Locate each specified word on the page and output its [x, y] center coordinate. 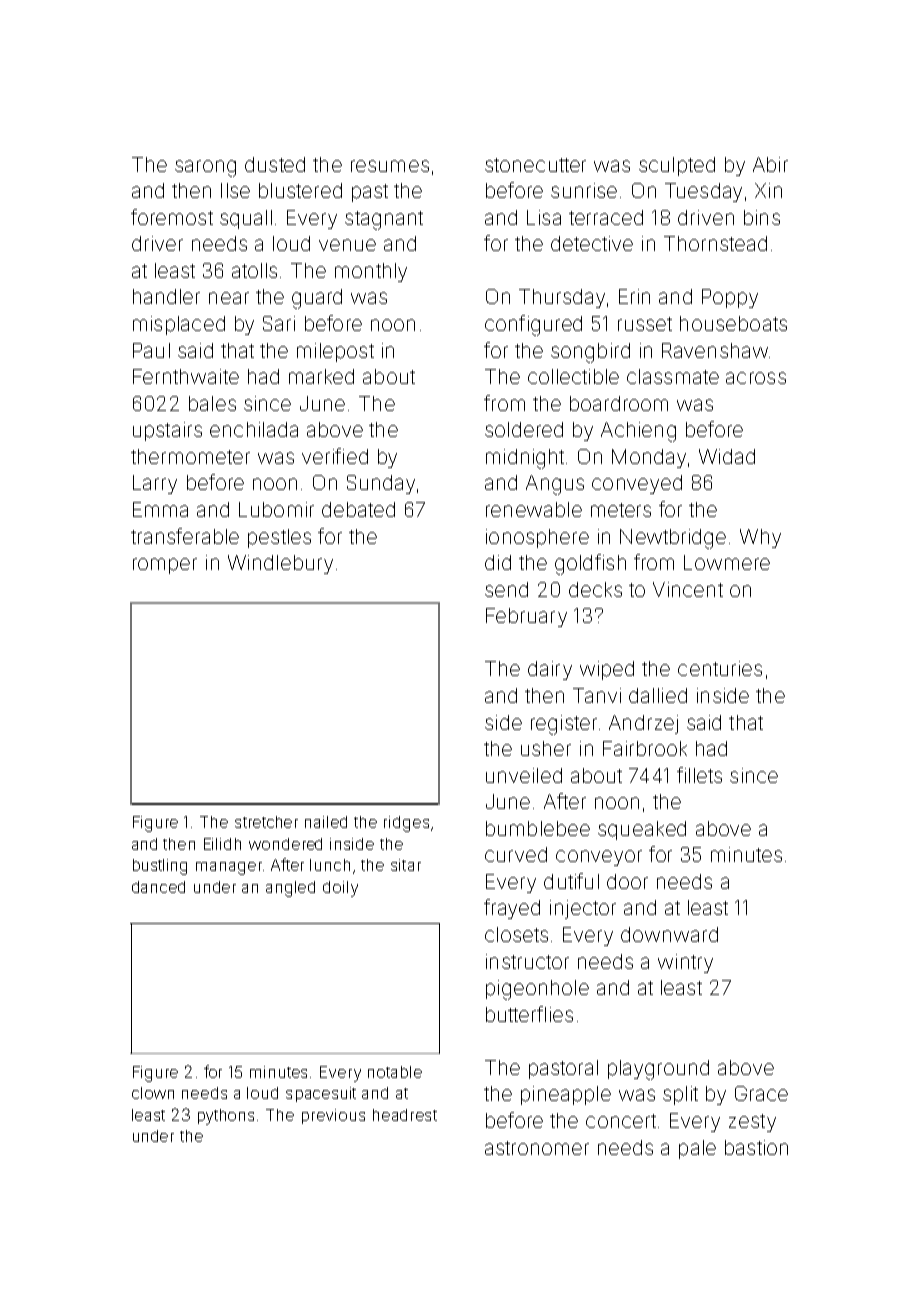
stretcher [266, 822]
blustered [300, 190]
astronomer [537, 1148]
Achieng [638, 432]
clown [153, 1093]
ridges [406, 824]
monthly [371, 272]
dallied [658, 695]
